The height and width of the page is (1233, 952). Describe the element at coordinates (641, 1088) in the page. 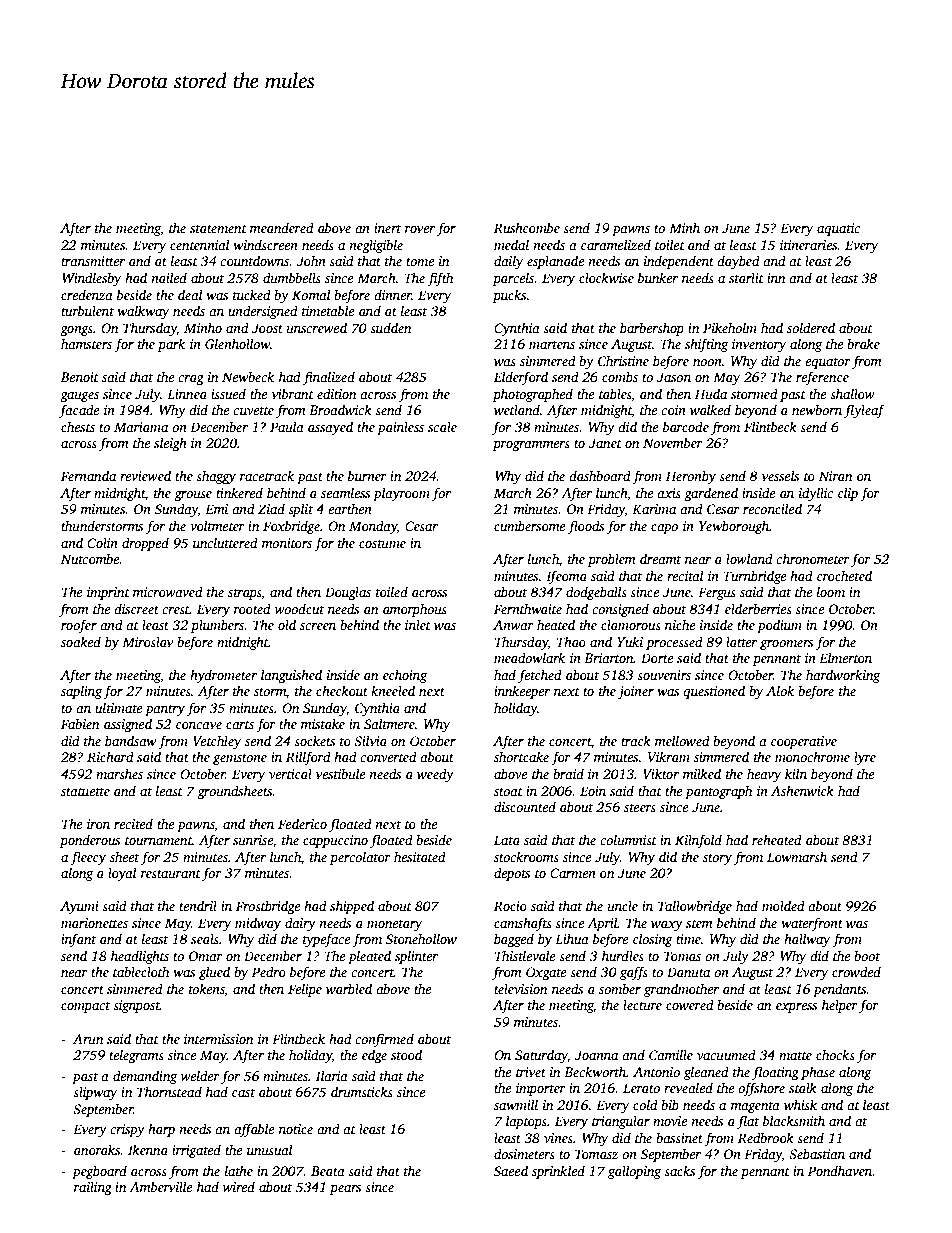

I see `Lerato` at that location.
